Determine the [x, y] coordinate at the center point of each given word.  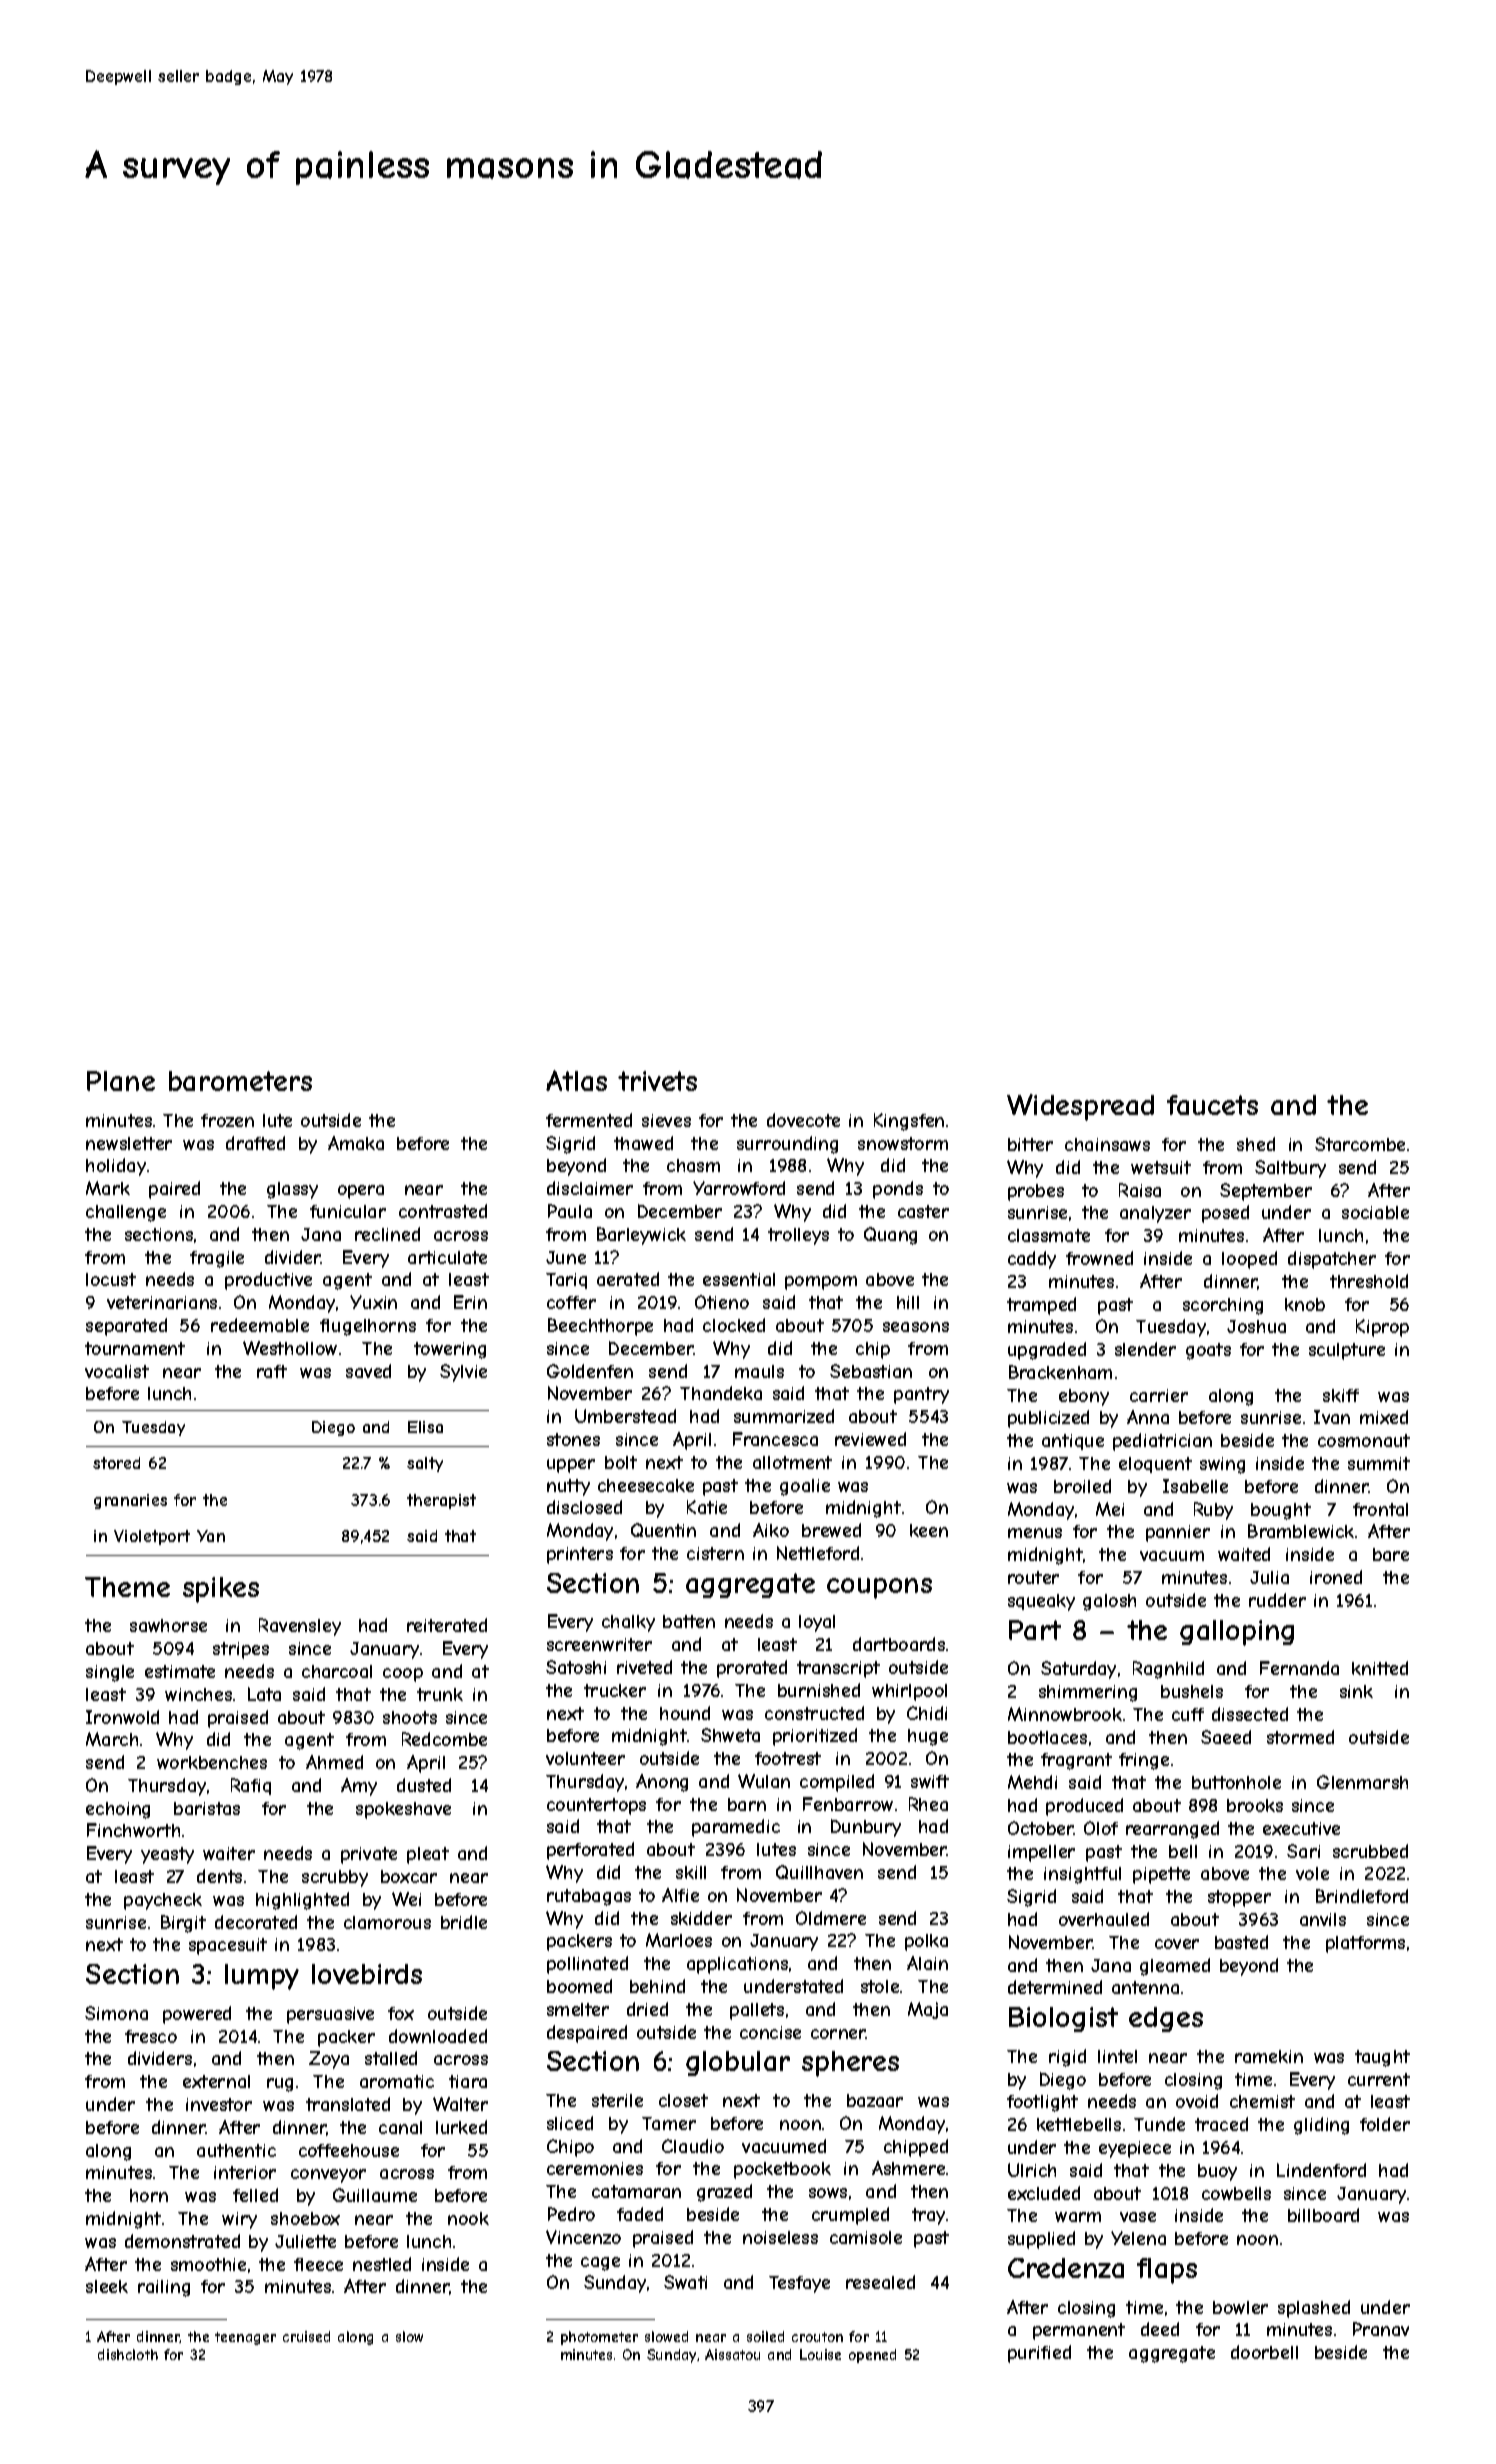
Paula [570, 1211]
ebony [1084, 1397]
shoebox [305, 2218]
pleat [428, 1855]
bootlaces [1047, 1737]
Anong [662, 1783]
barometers [240, 1081]
